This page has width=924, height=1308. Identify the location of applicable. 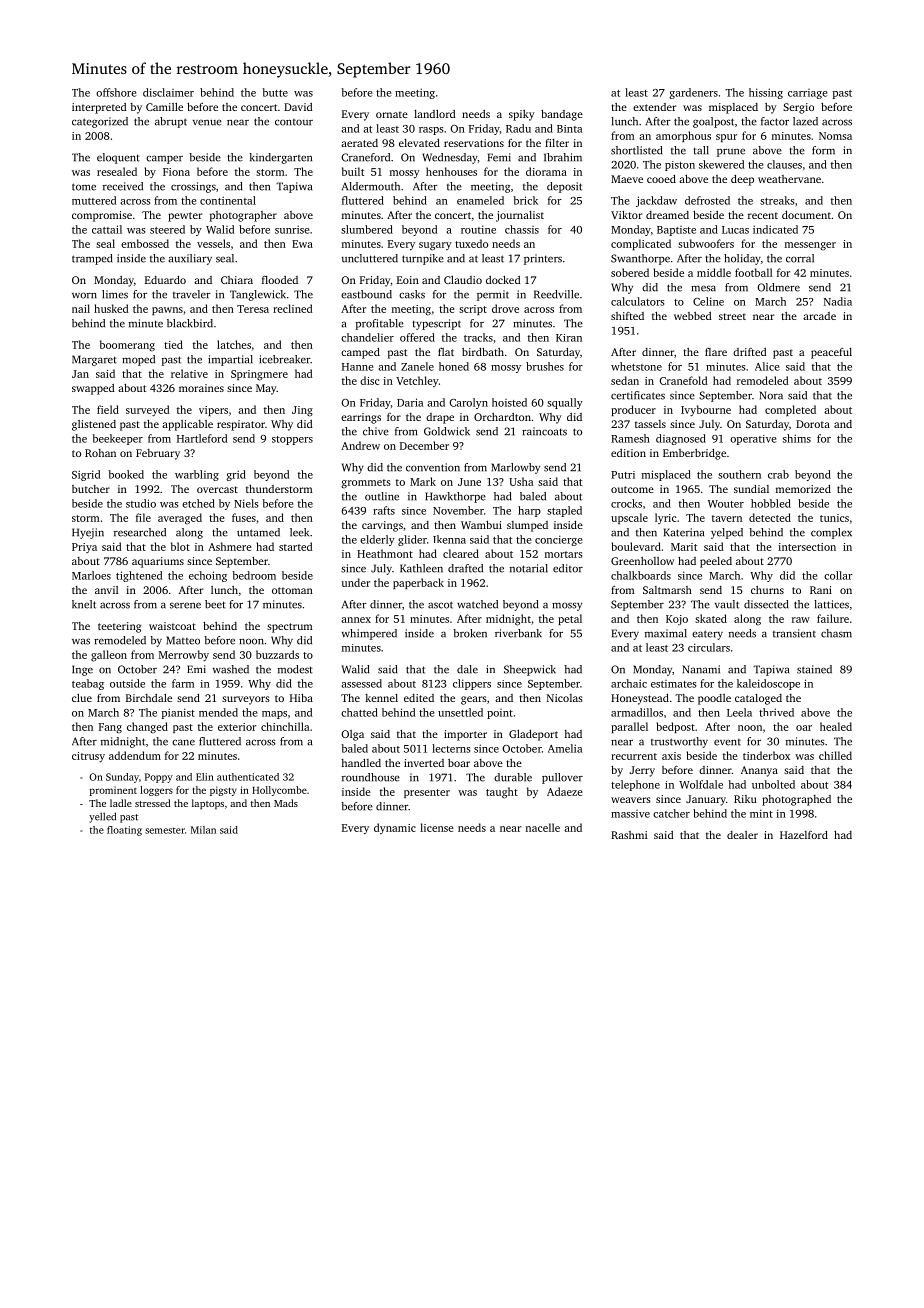
(187, 425).
